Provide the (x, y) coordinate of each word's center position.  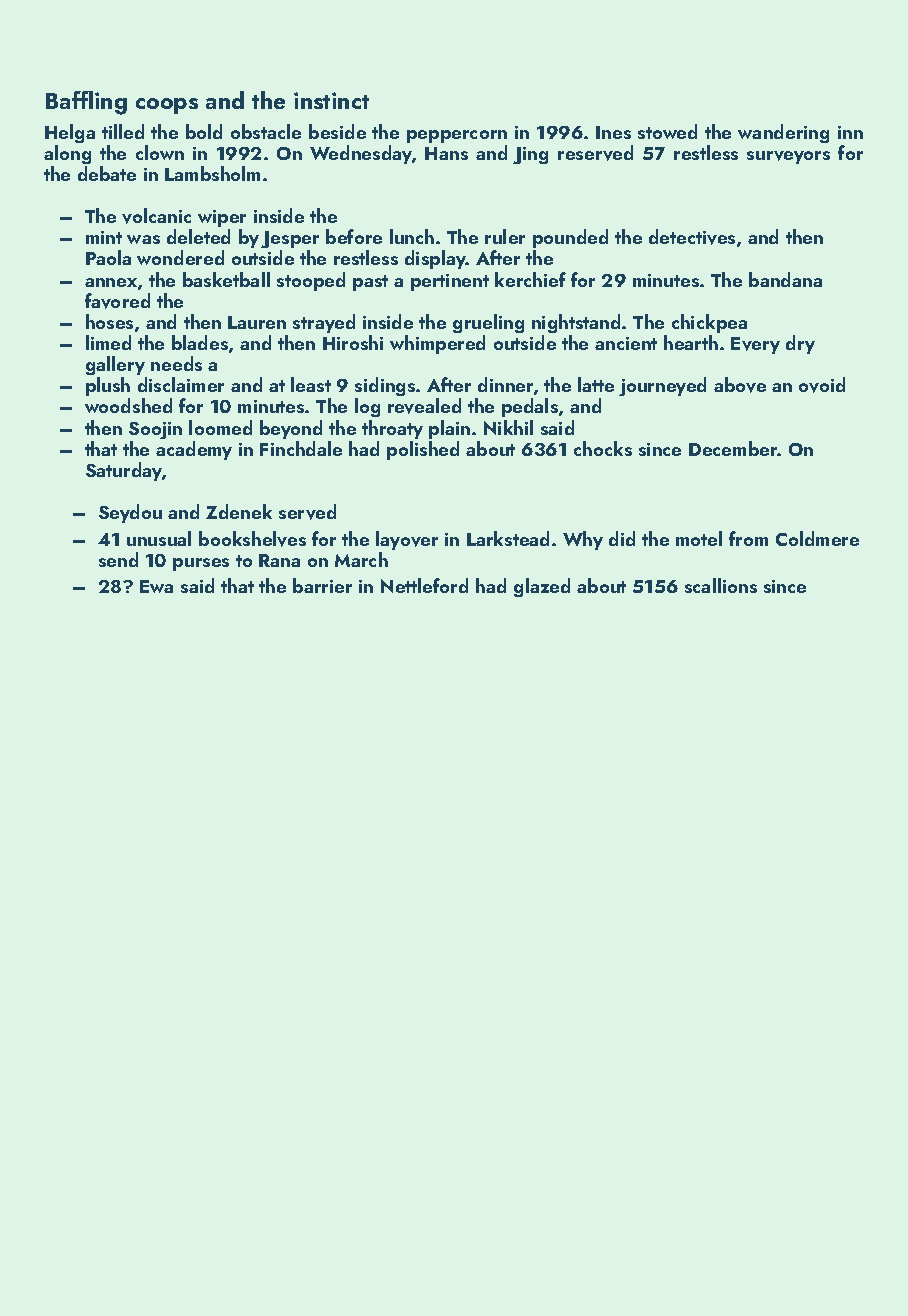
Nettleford (424, 585)
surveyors (788, 157)
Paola (108, 257)
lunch (412, 236)
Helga (70, 133)
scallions (721, 585)
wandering (783, 133)
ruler (505, 236)
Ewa (156, 586)
